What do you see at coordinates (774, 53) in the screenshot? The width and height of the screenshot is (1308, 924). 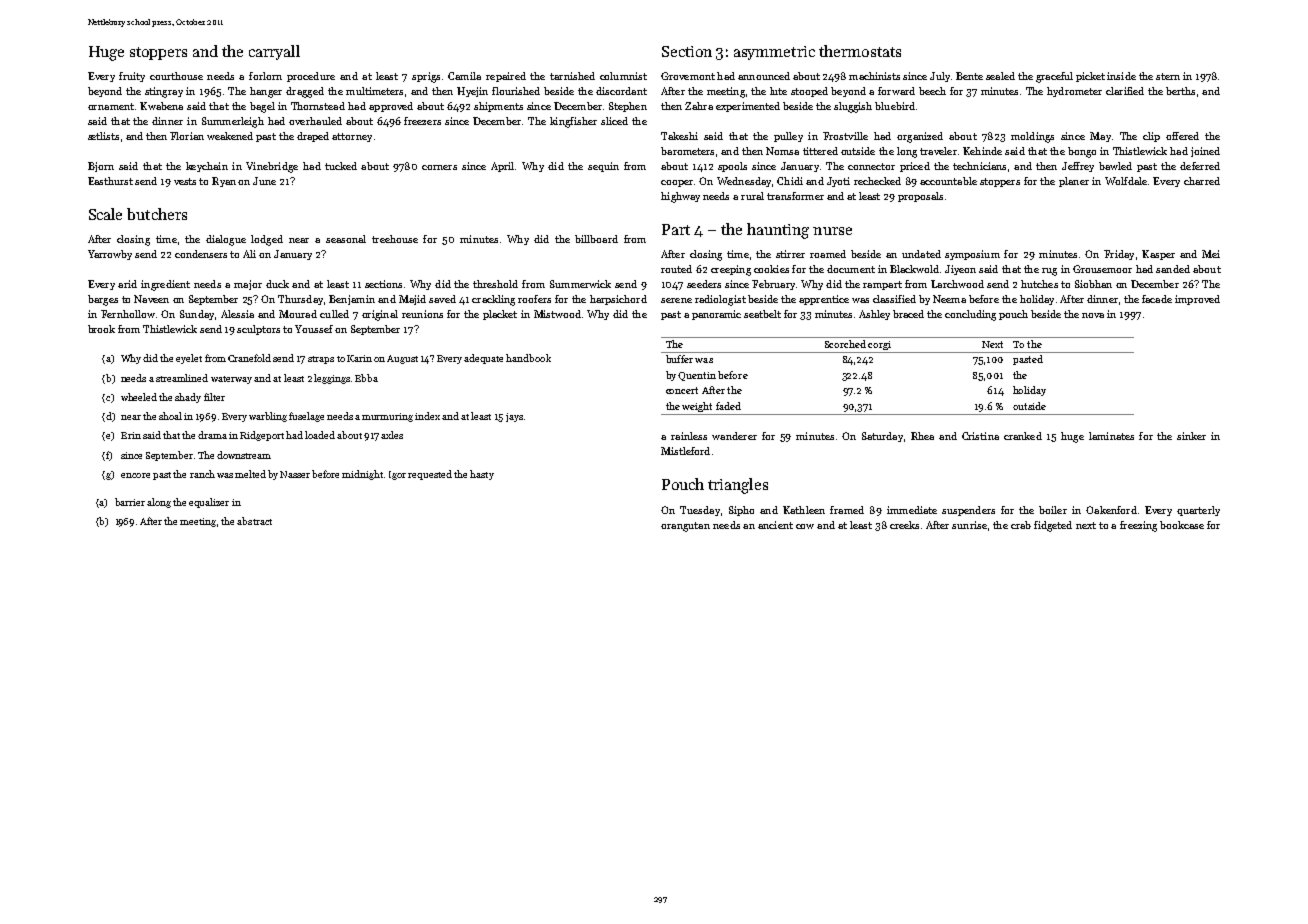 I see `asymmetric` at bounding box center [774, 53].
